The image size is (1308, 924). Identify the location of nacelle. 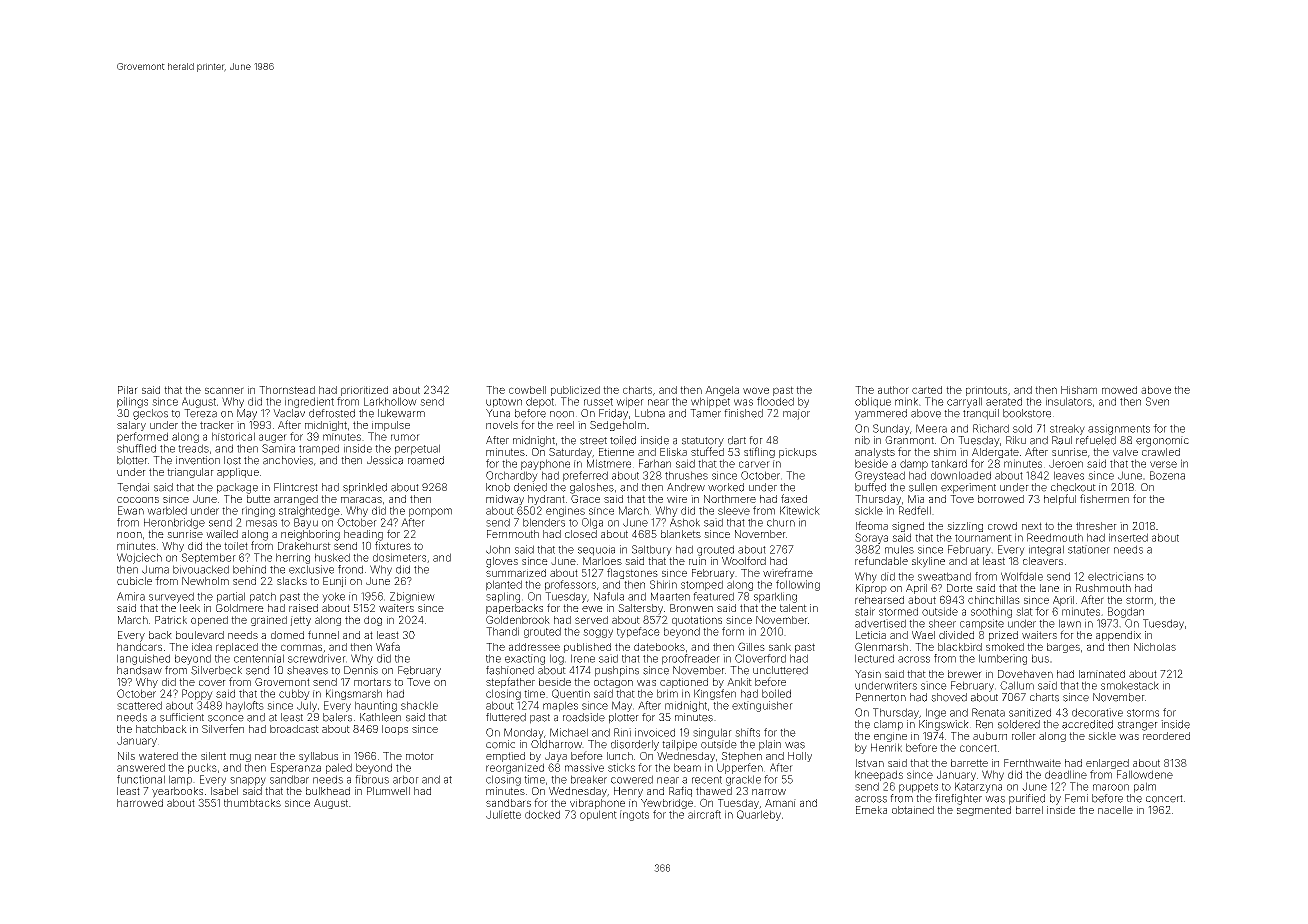
(1115, 810).
